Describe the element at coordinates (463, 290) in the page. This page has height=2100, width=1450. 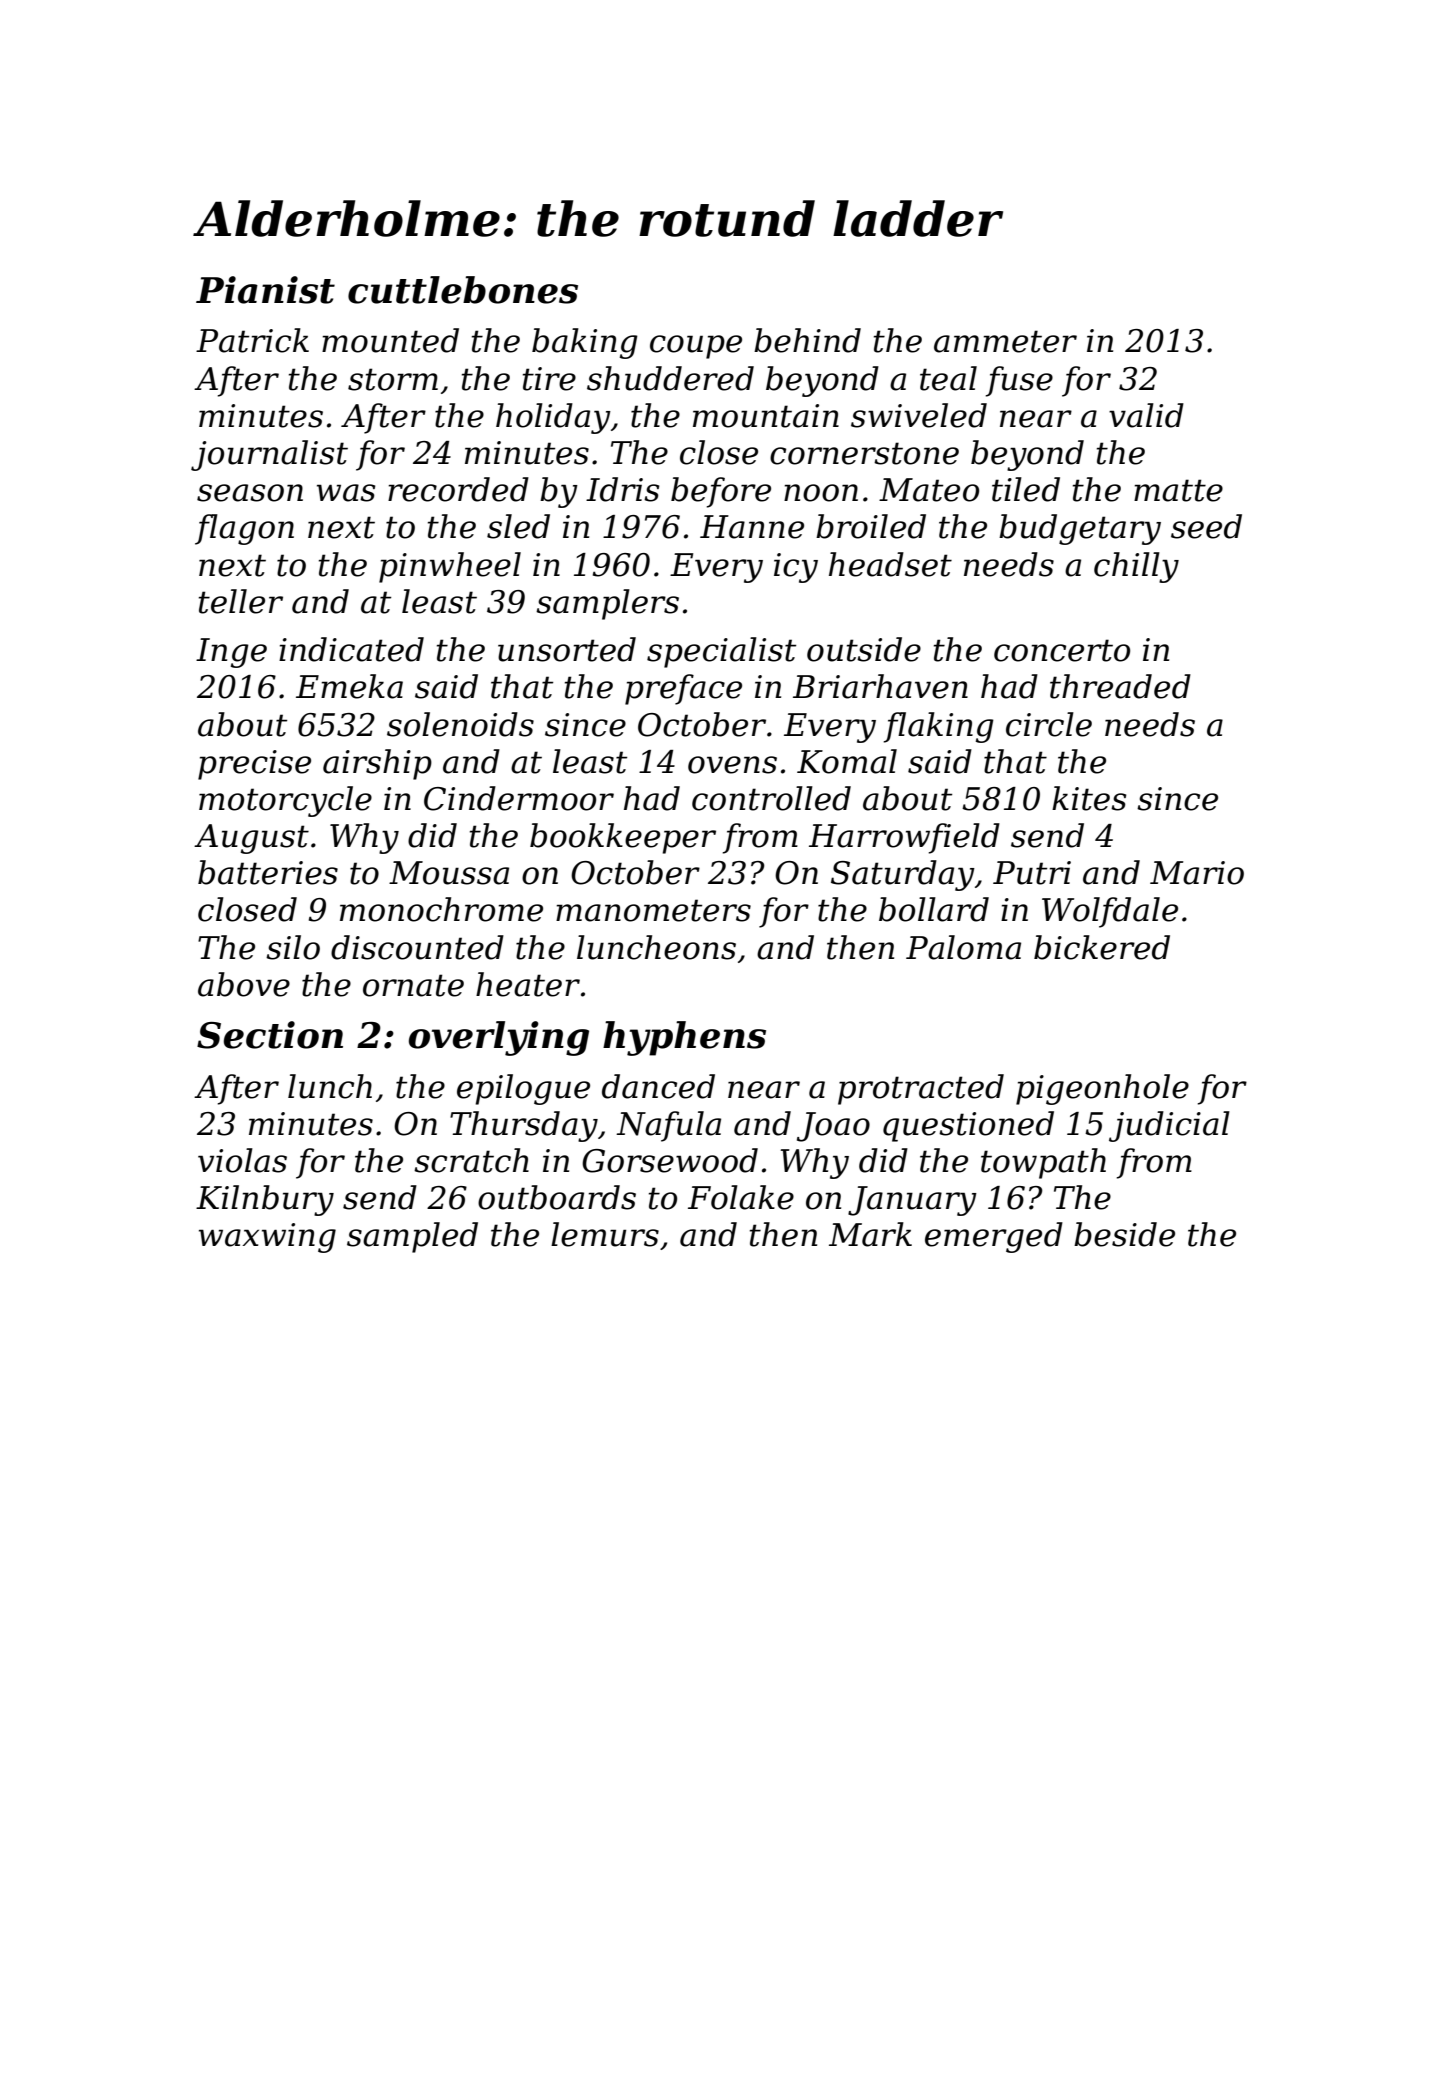
I see `cuttlebones` at that location.
